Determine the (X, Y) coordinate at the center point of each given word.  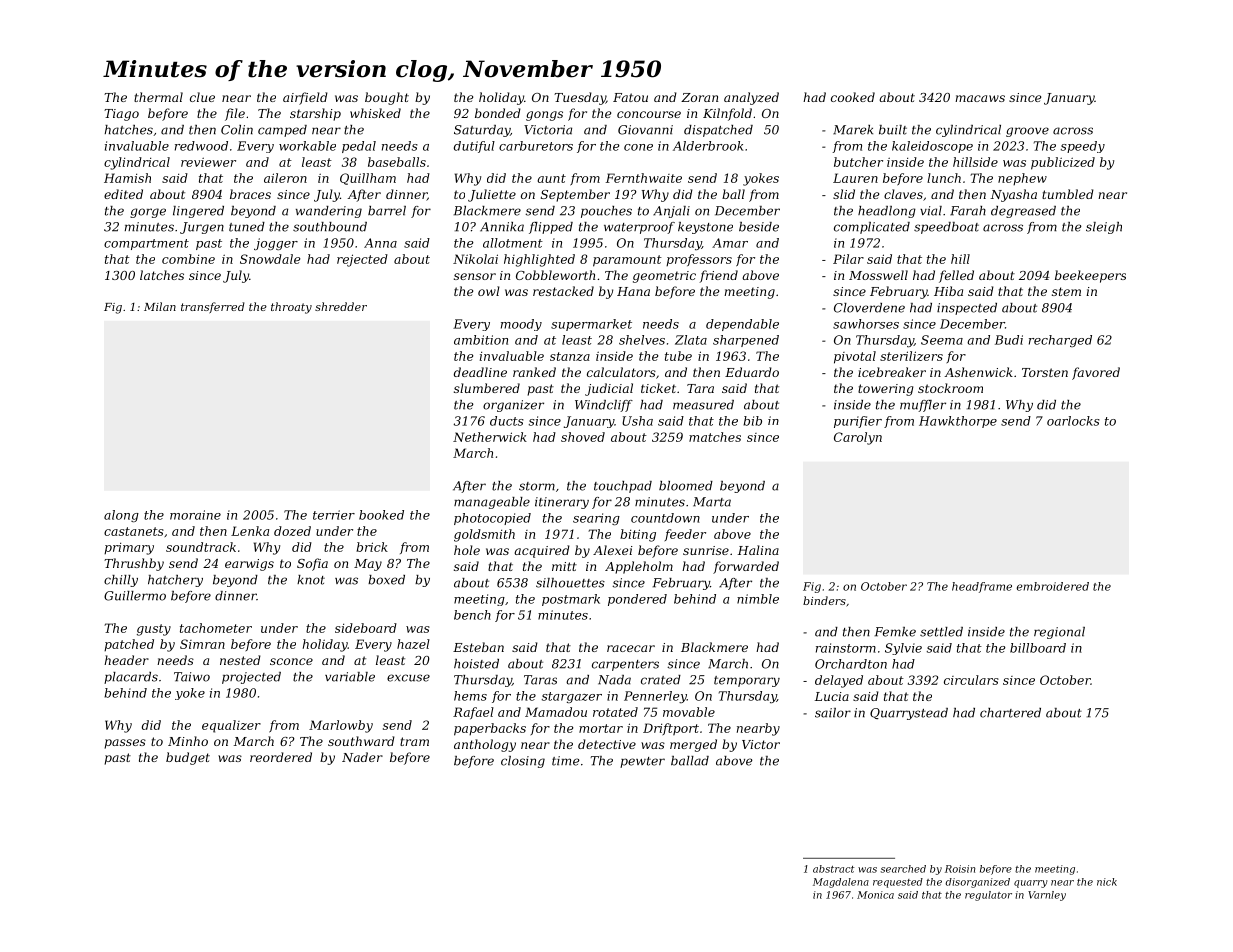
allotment (513, 243)
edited (123, 194)
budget (188, 758)
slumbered (487, 388)
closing (523, 762)
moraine (195, 515)
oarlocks (1073, 421)
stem (1066, 291)
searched (903, 869)
